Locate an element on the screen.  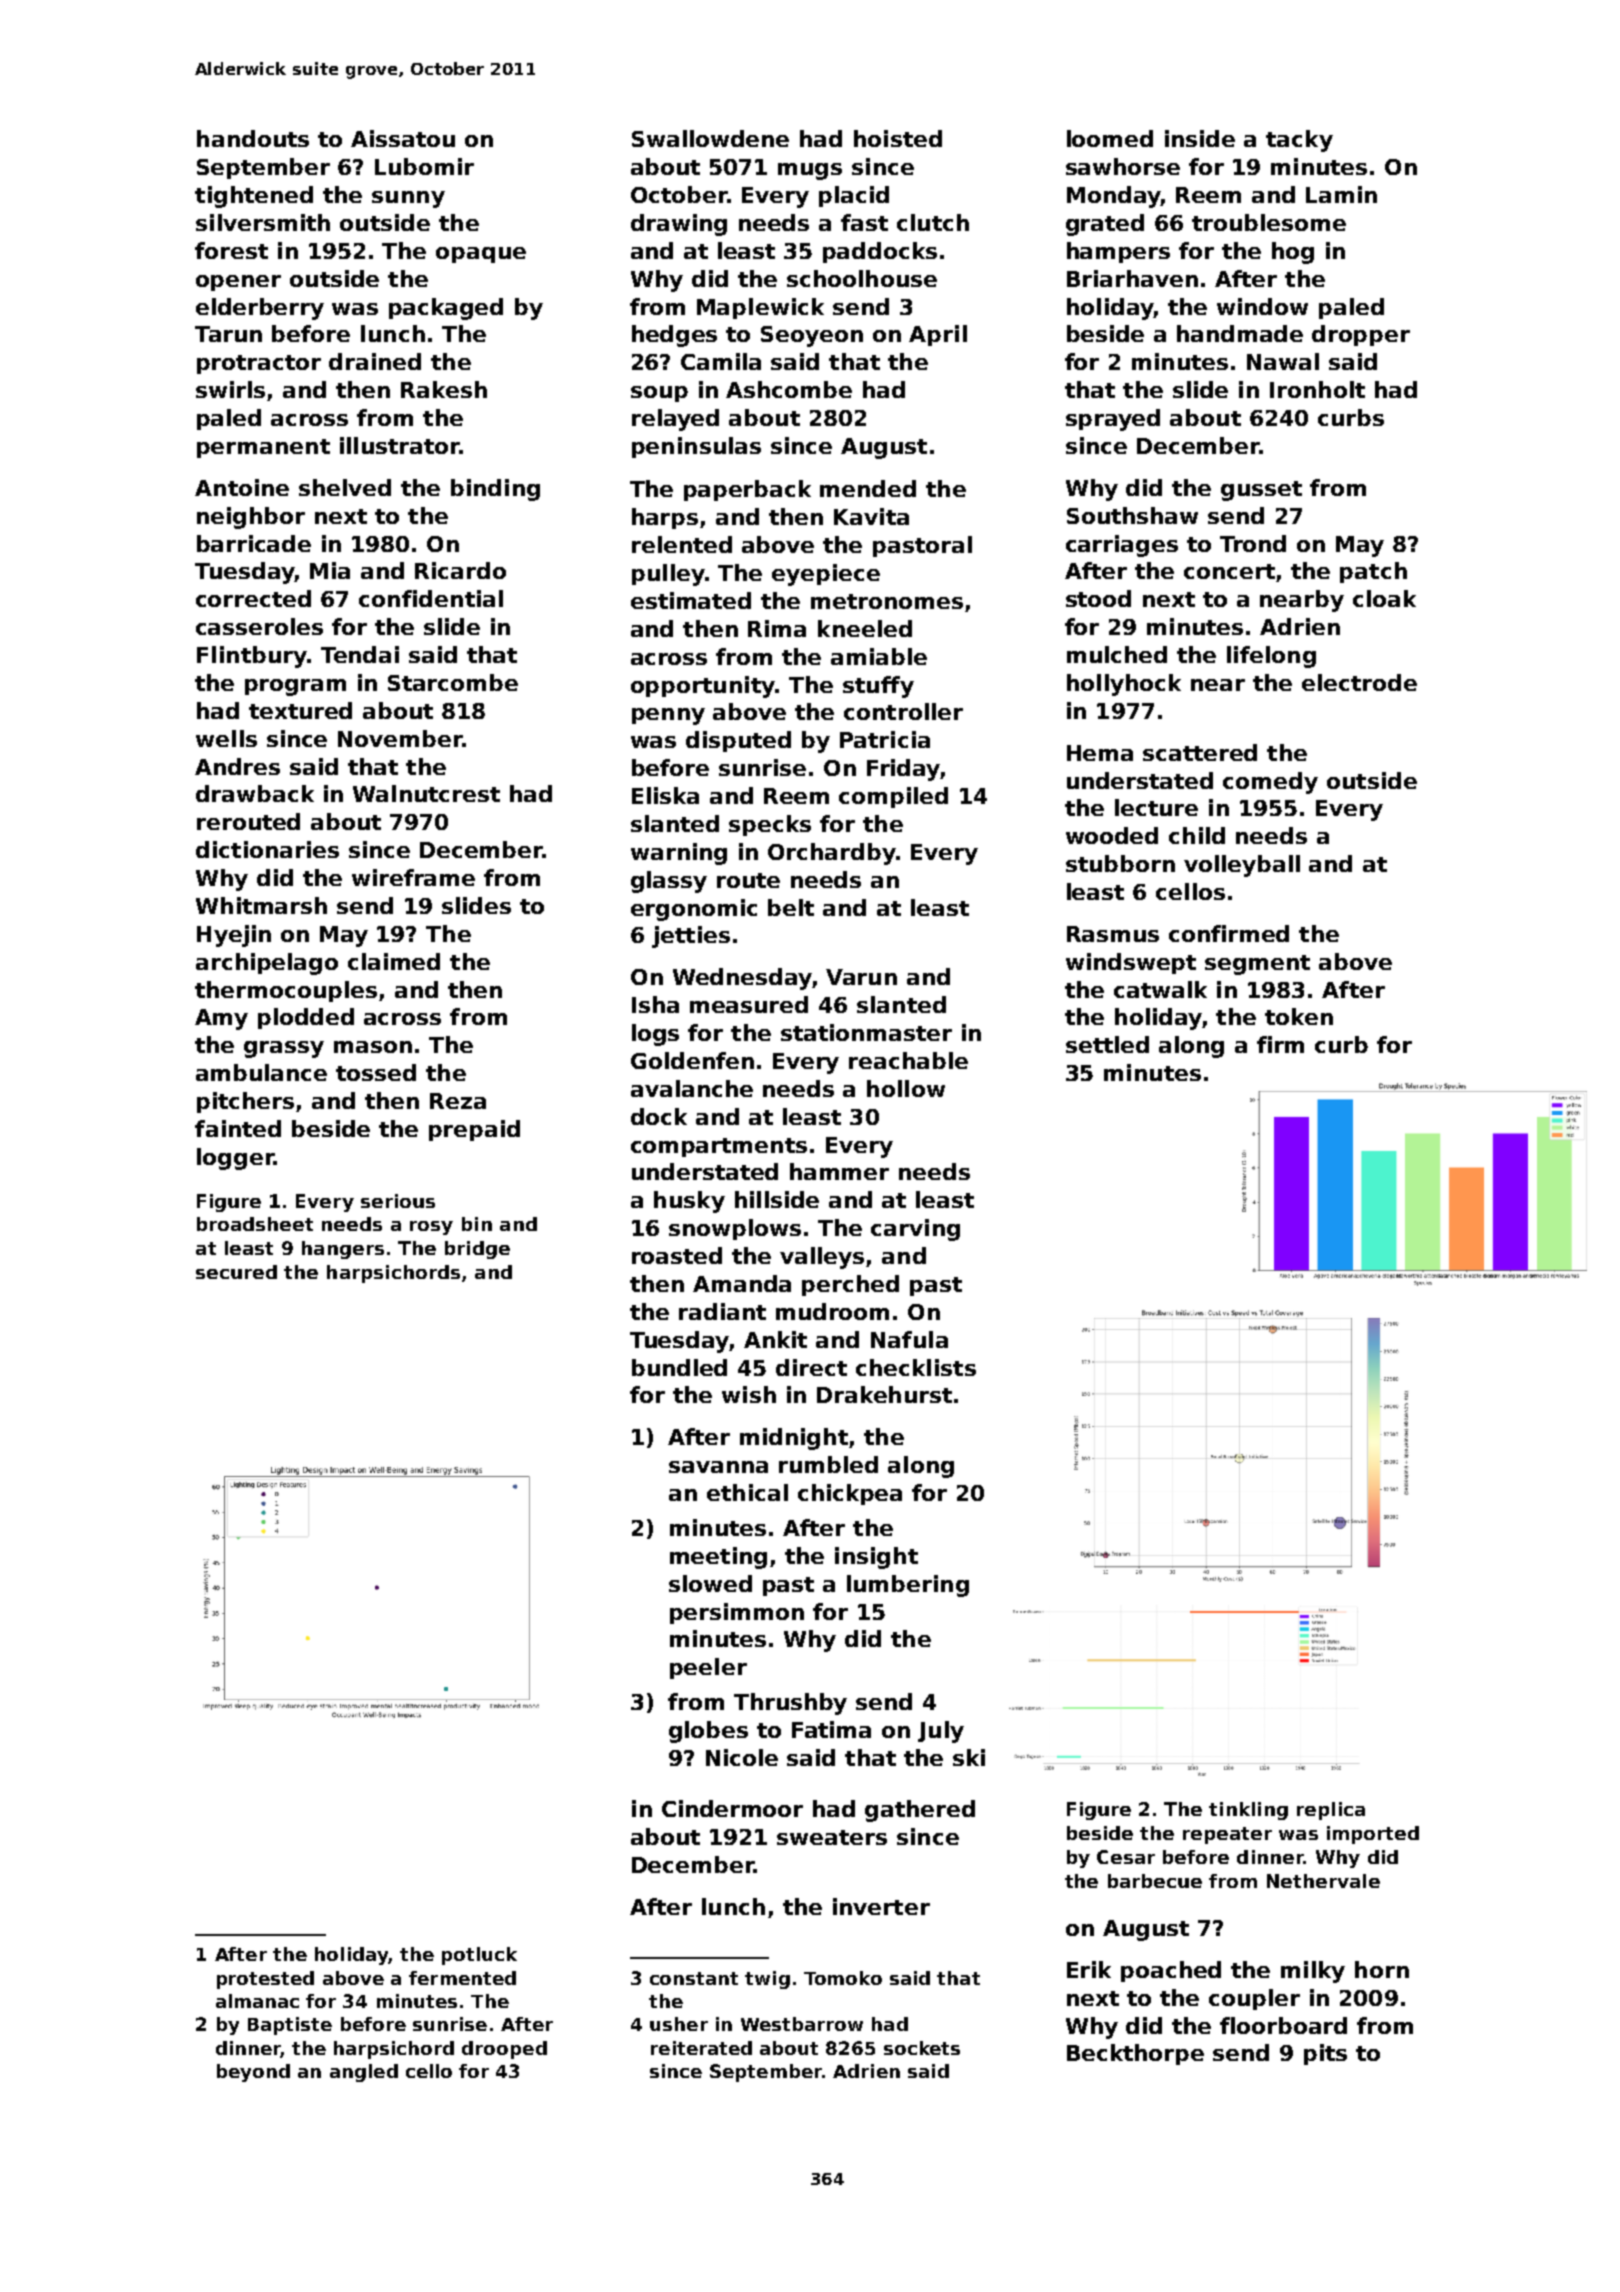
Rasmus is located at coordinates (1113, 934).
